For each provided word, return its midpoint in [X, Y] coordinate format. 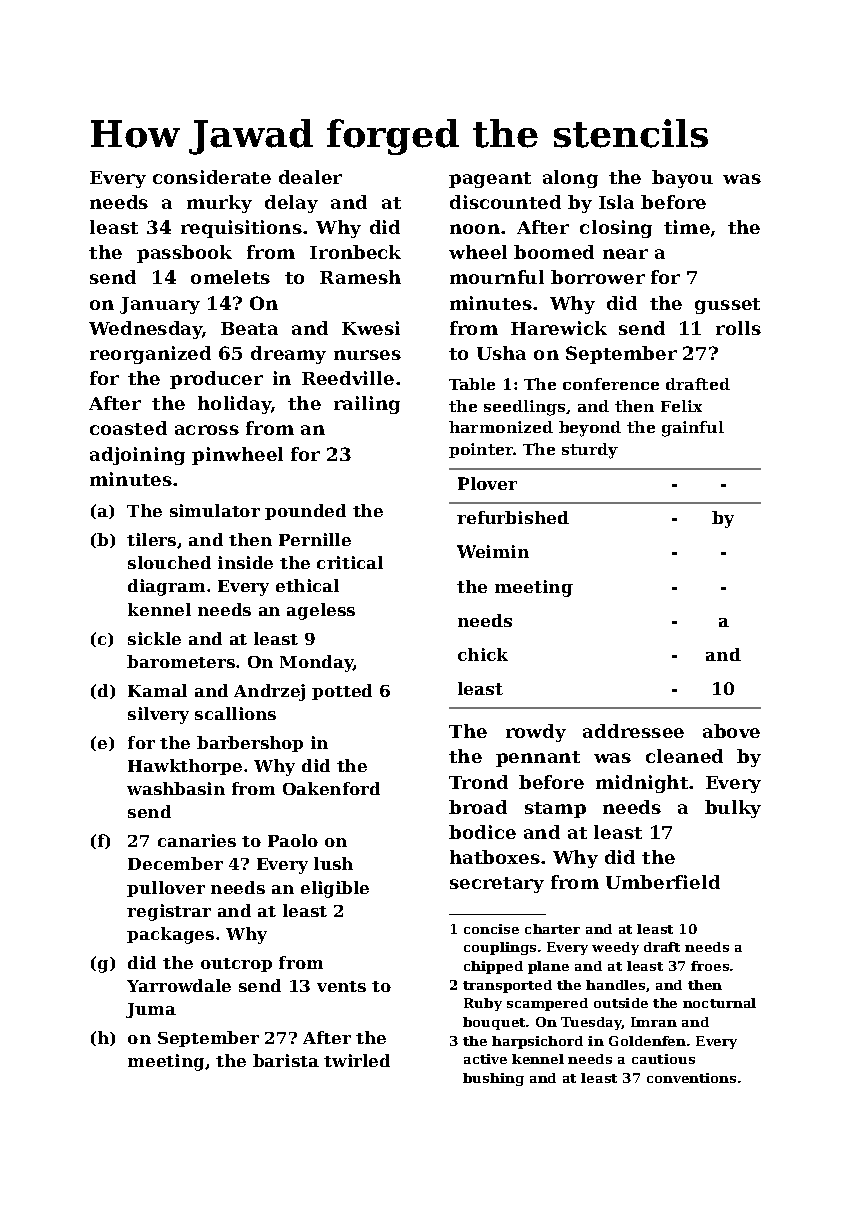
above [731, 731]
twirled [357, 1060]
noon [475, 229]
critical [350, 562]
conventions [691, 1078]
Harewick [559, 328]
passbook [184, 254]
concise [491, 929]
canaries [197, 840]
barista [286, 1060]
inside [245, 562]
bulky [733, 809]
